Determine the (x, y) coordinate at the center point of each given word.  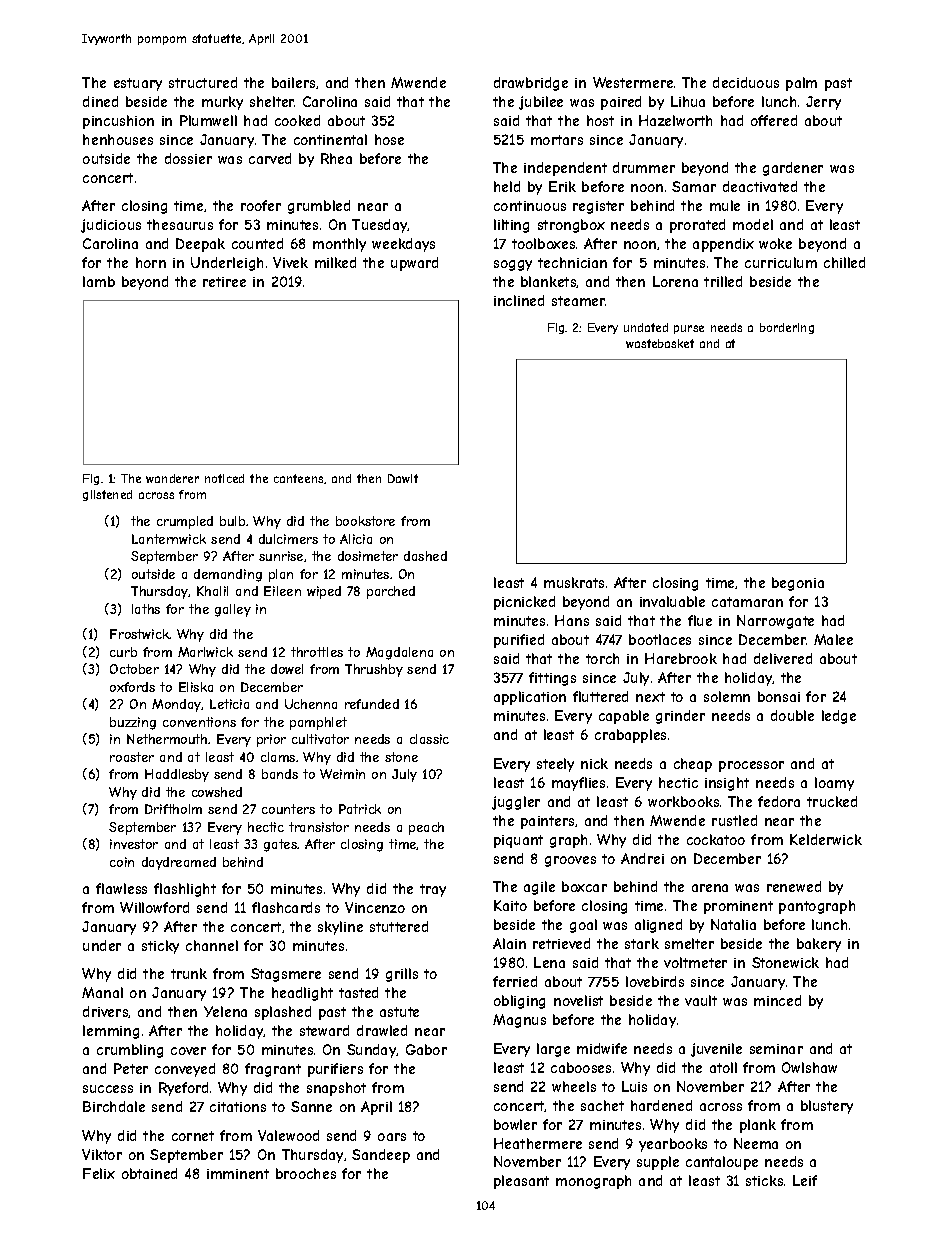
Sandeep (381, 1156)
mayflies (578, 784)
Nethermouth (167, 739)
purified (519, 641)
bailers (293, 82)
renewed (794, 886)
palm (801, 84)
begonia (798, 584)
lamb (99, 281)
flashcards (286, 907)
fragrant (273, 1070)
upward (414, 264)
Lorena (675, 281)
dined (100, 101)
